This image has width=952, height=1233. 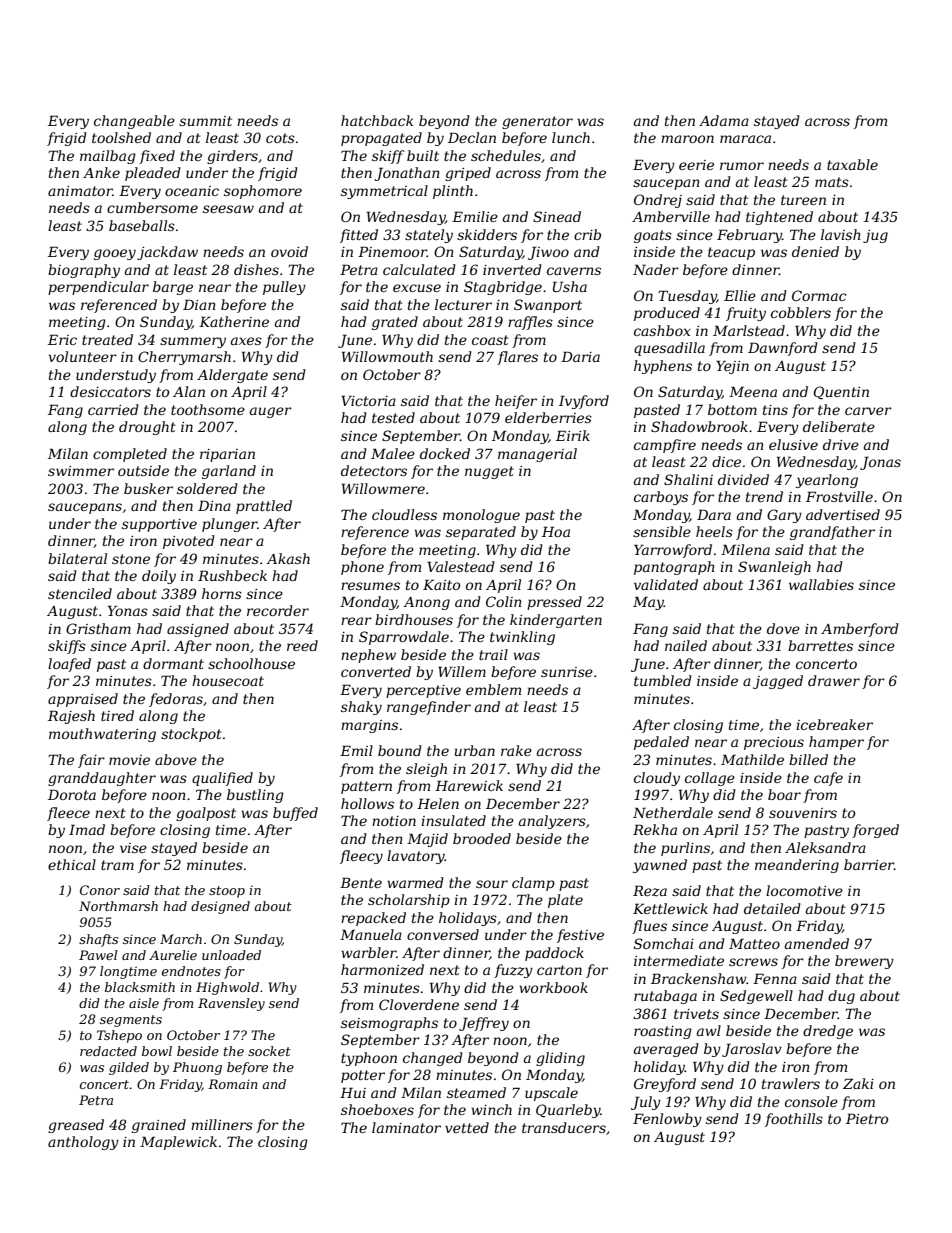 What do you see at coordinates (504, 601) in the image?
I see `Colin` at bounding box center [504, 601].
